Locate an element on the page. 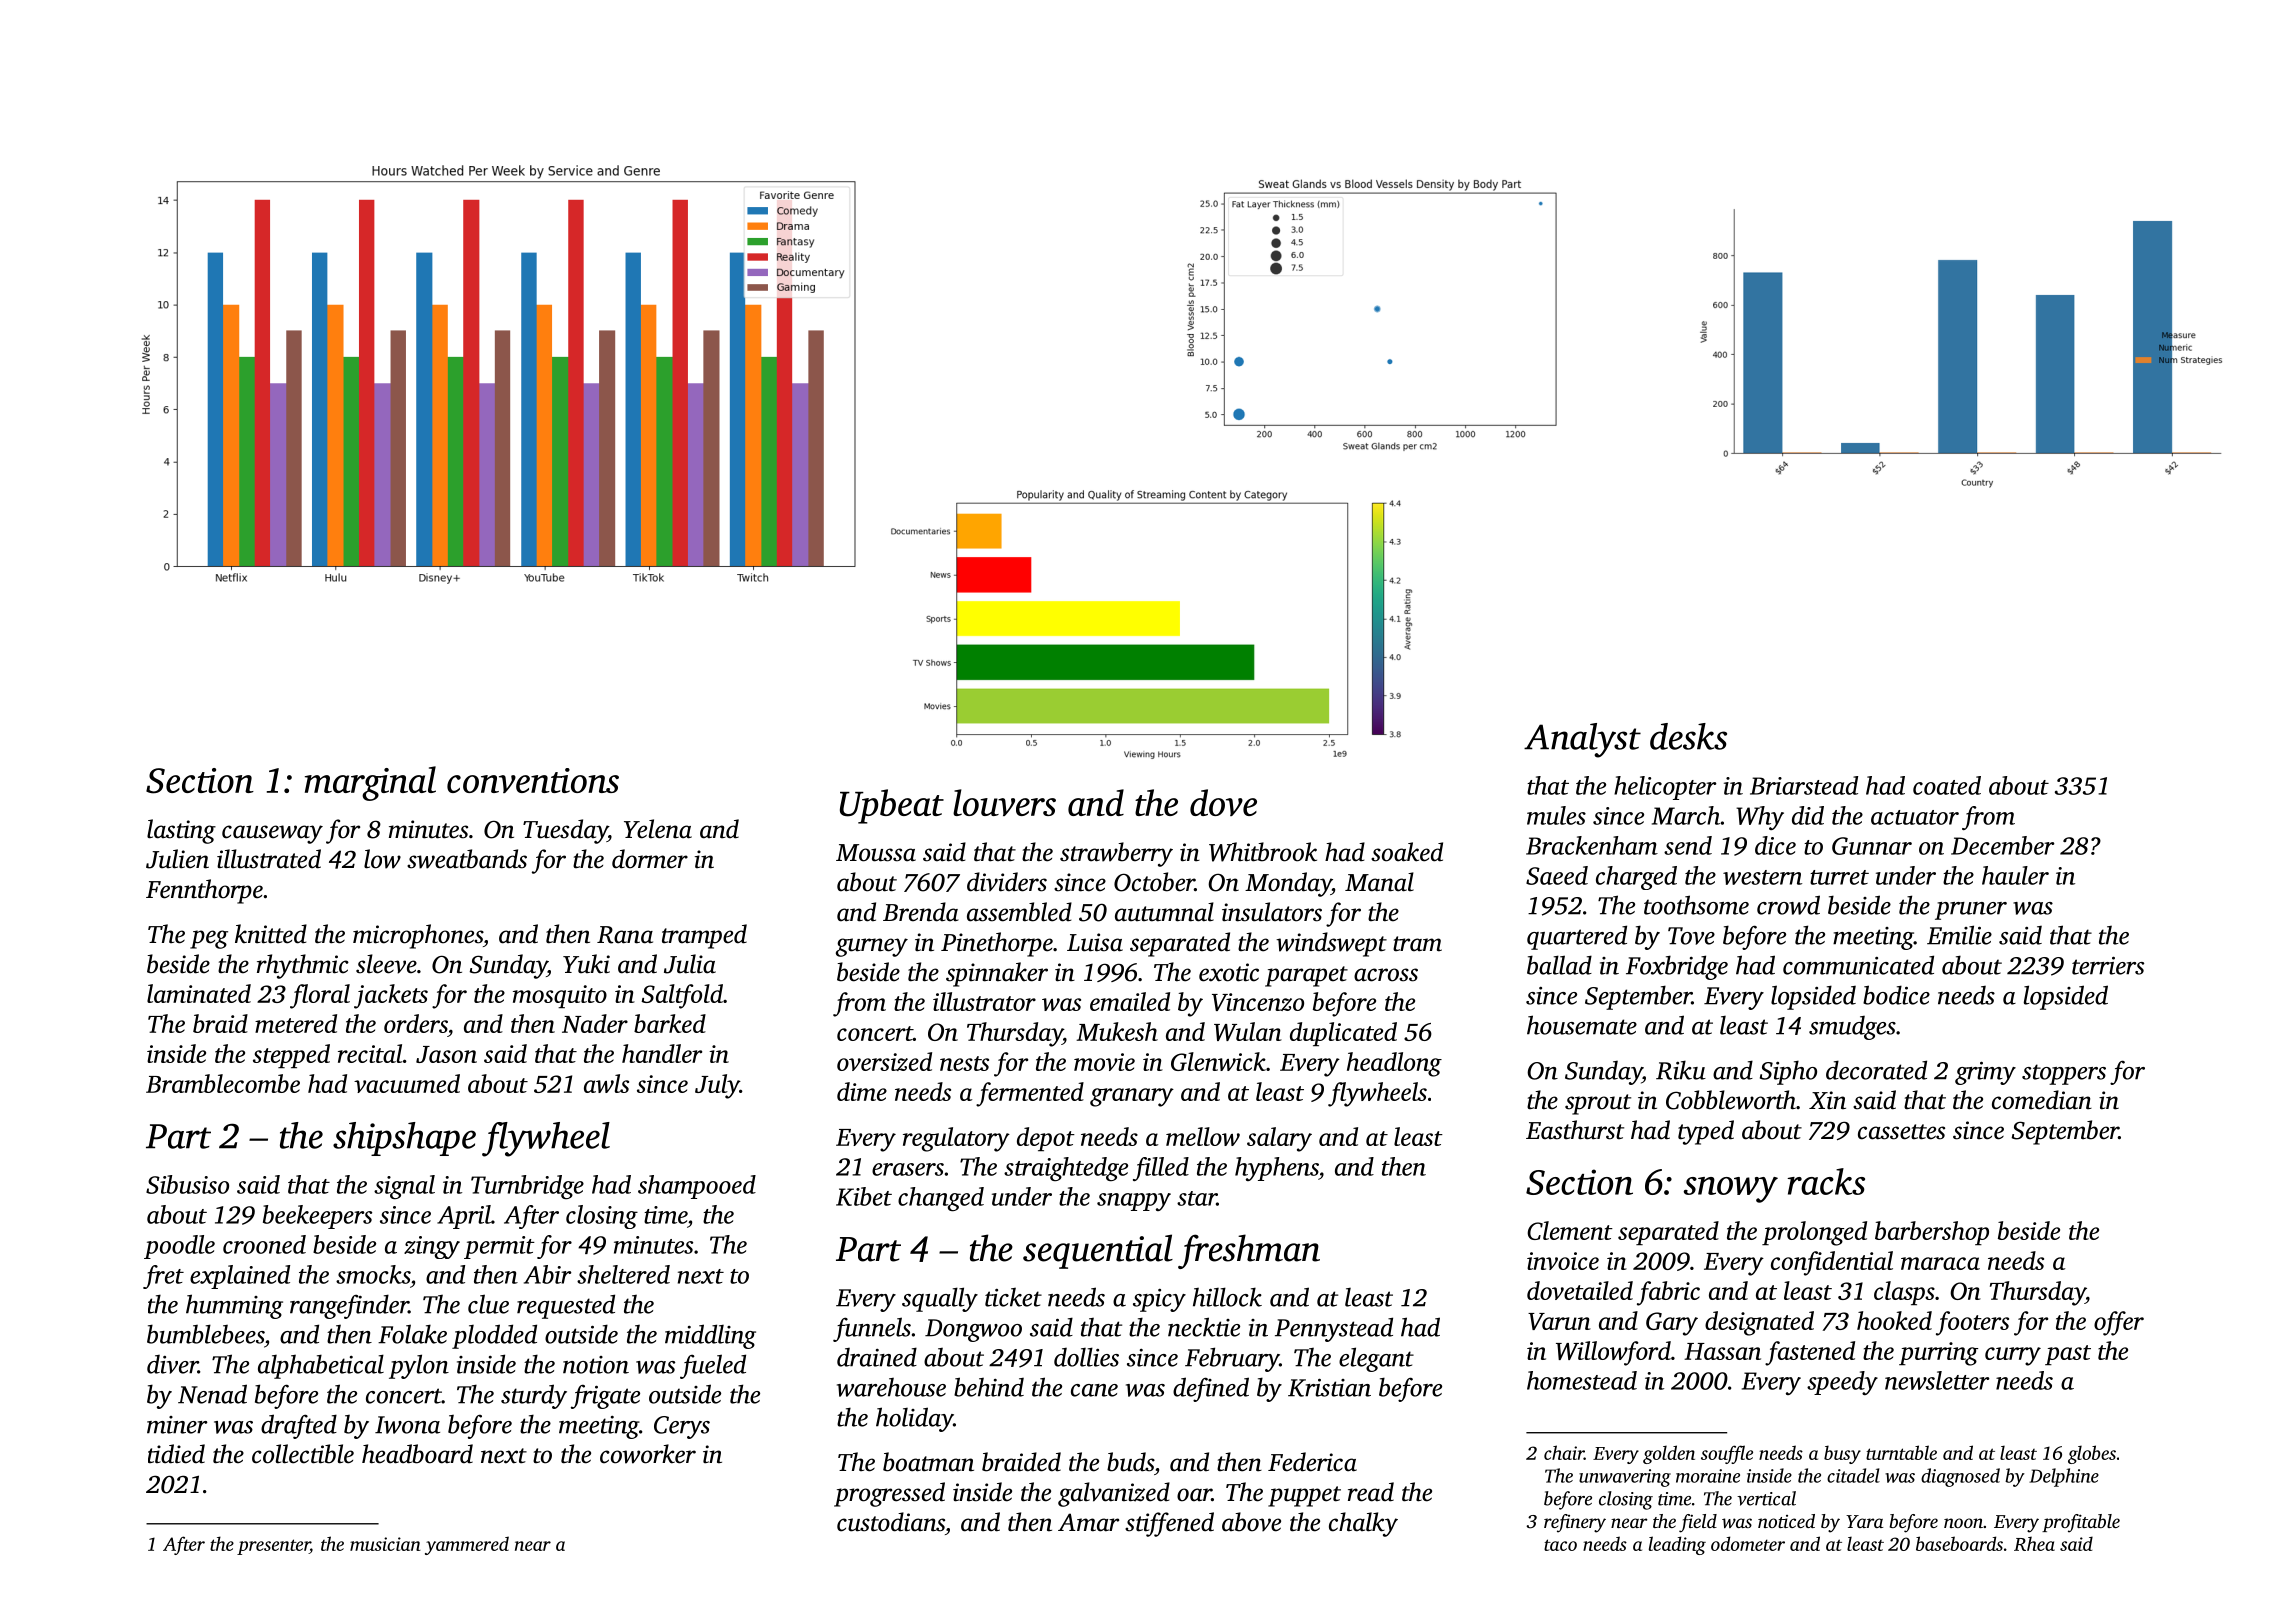 This page has height=1620, width=2292. Jason is located at coordinates (446, 1054).
